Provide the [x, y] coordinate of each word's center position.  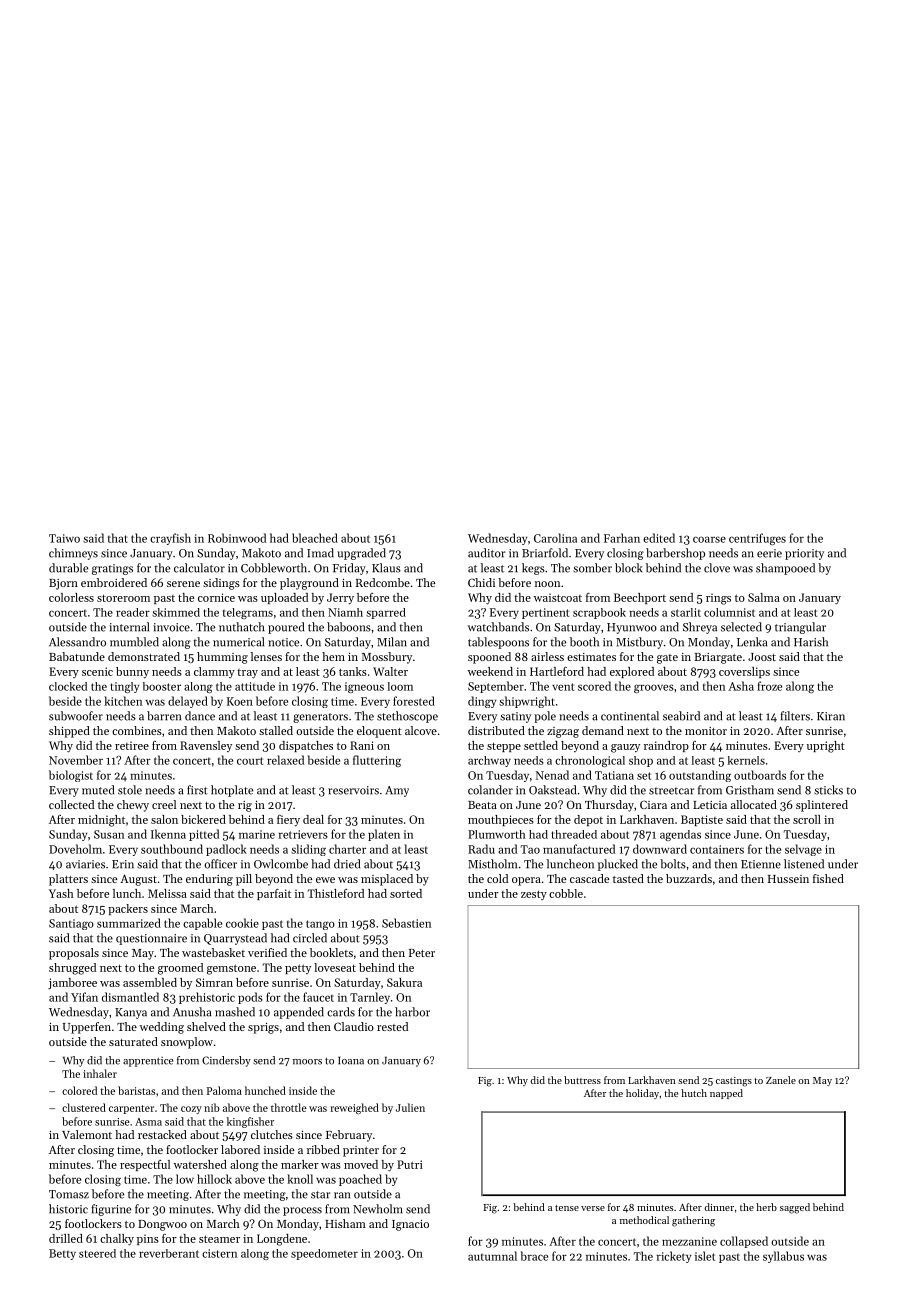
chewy [133, 806]
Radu [481, 849]
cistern [219, 1253]
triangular [800, 628]
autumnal [492, 1256]
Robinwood [237, 538]
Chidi [481, 582]
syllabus [783, 1257]
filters [795, 716]
